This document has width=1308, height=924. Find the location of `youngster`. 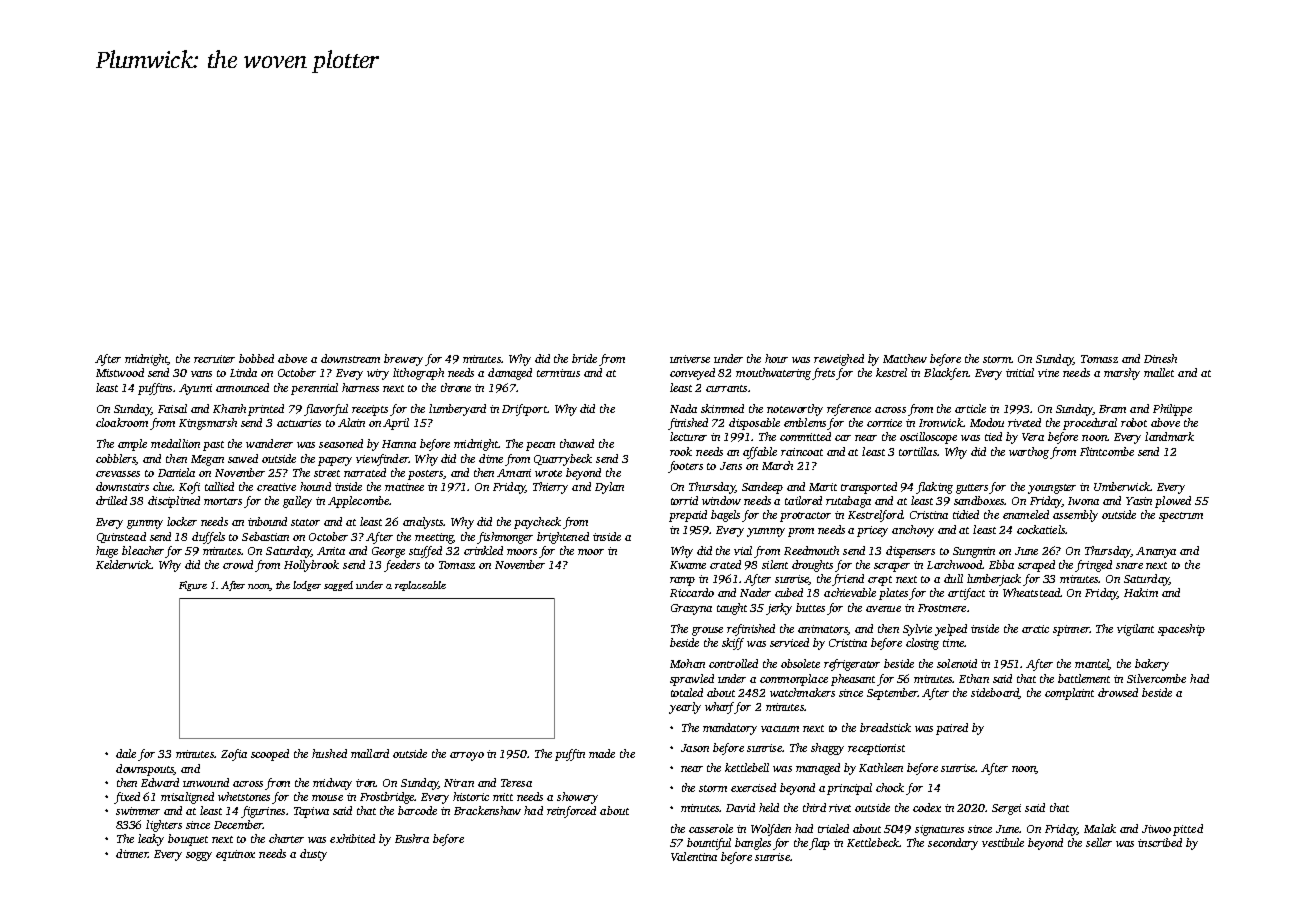

youngster is located at coordinates (1052, 489).
